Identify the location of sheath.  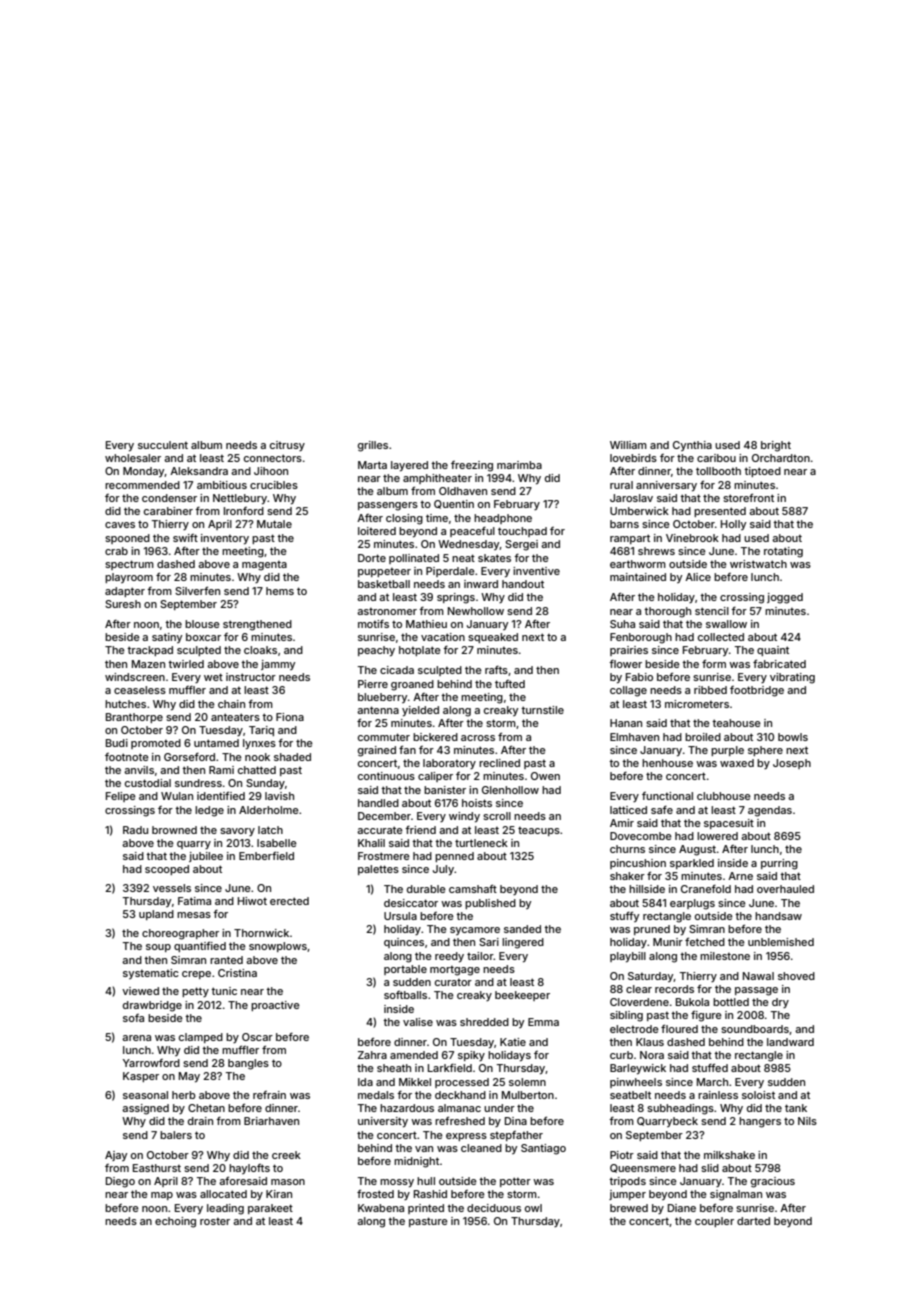
(394, 1068).
